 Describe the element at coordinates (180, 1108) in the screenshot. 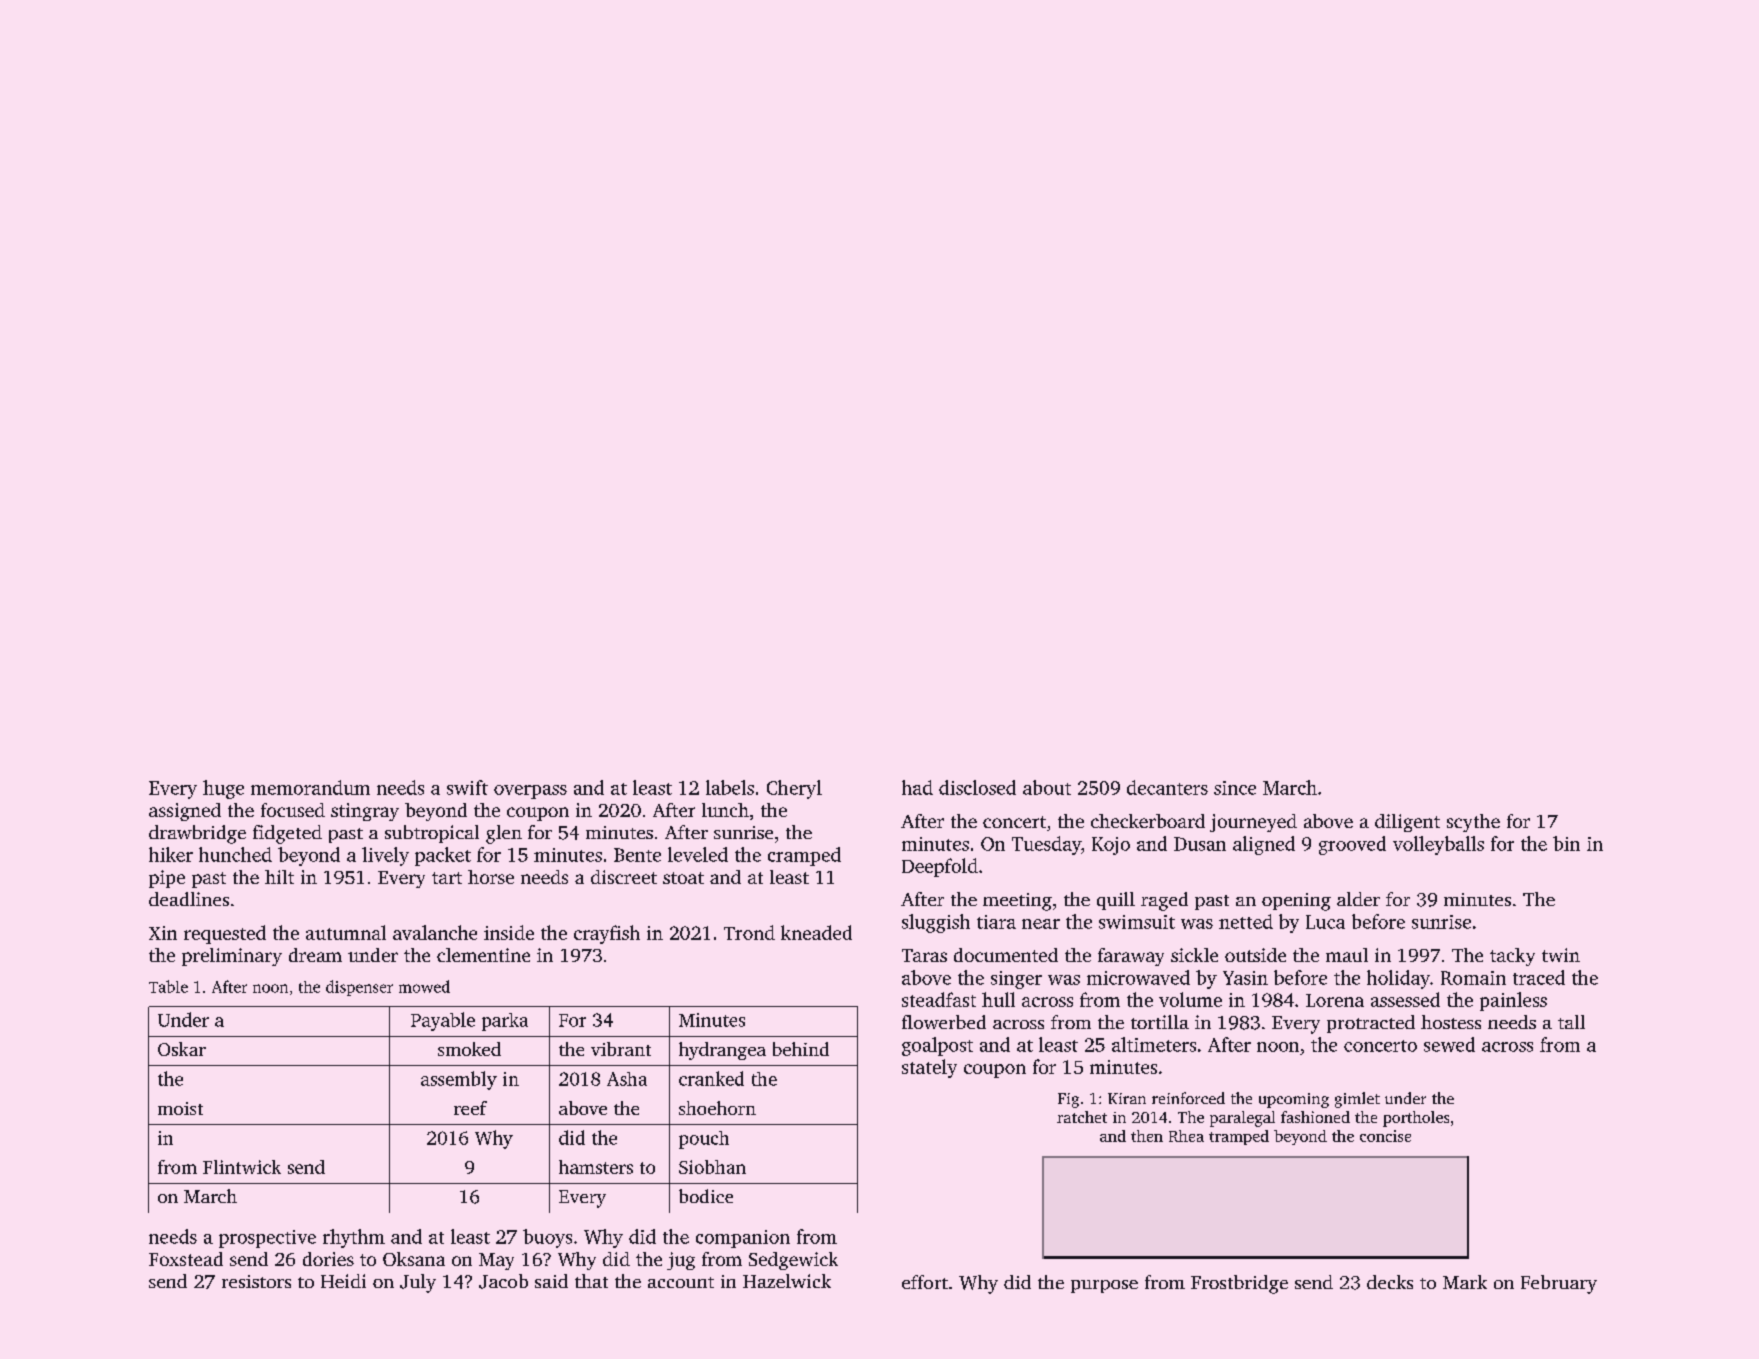

I see `moist` at that location.
